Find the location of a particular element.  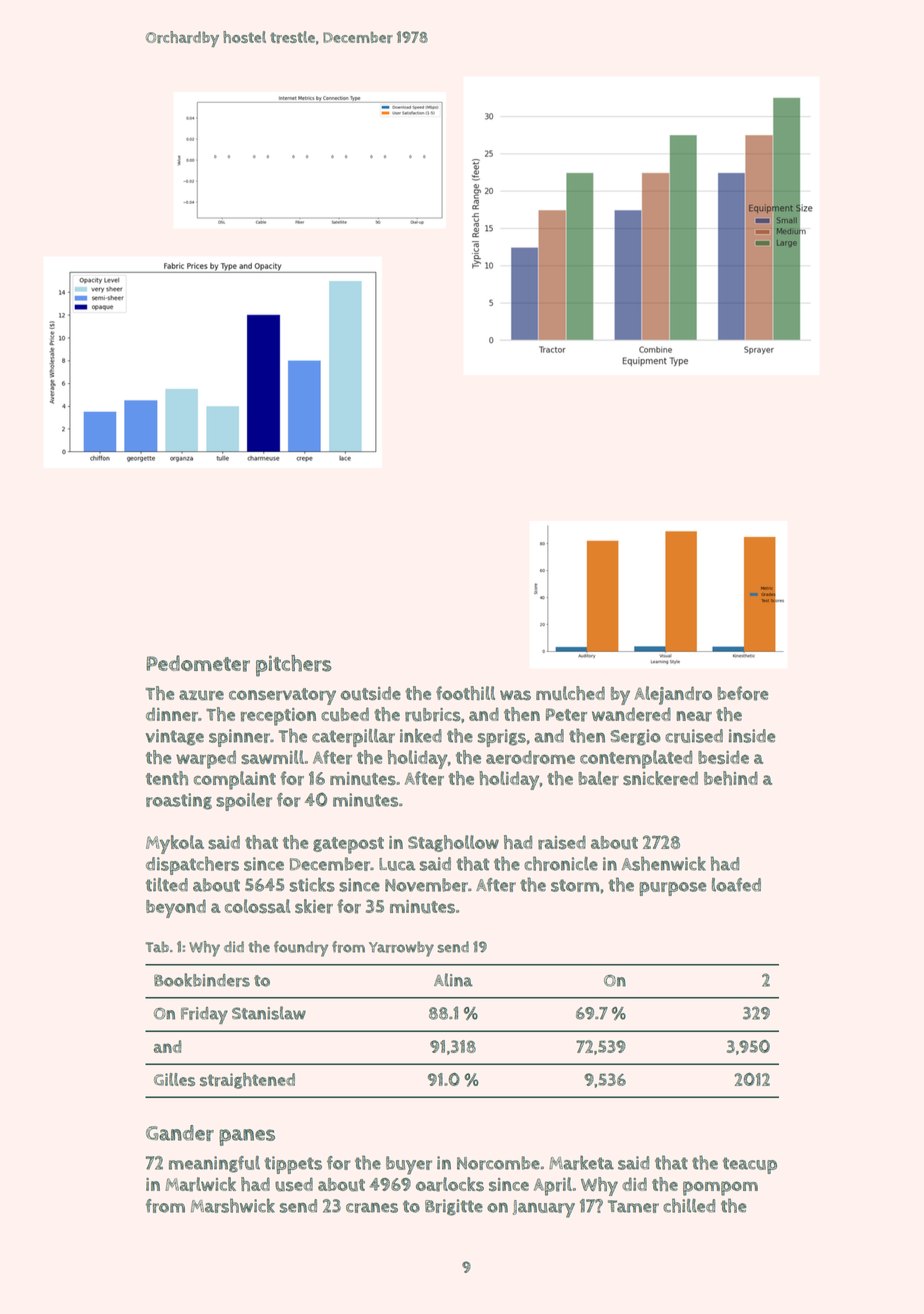

inked is located at coordinates (421, 735).
